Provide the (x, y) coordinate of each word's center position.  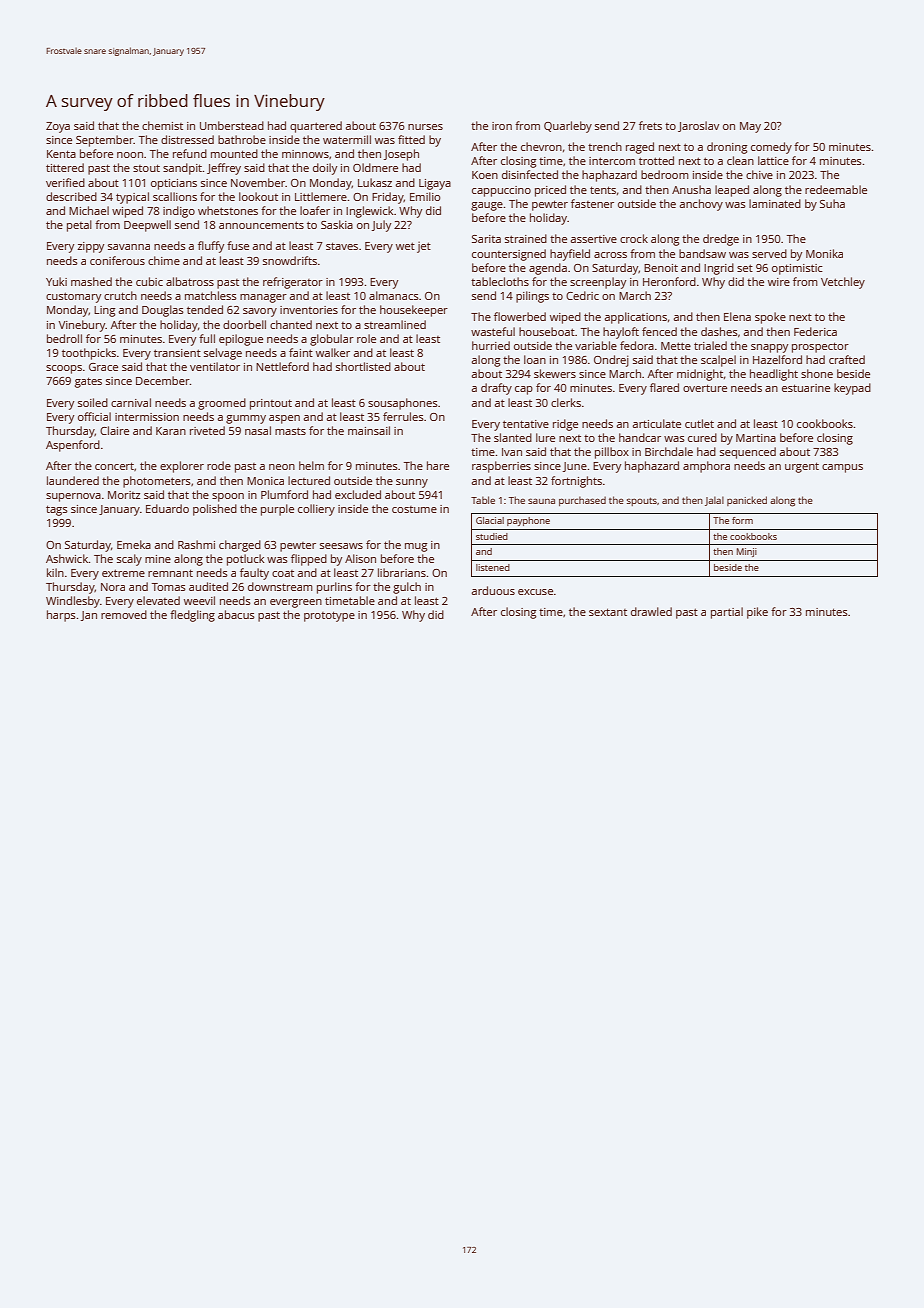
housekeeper (414, 311)
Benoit (661, 268)
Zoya (58, 127)
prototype (329, 616)
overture (705, 388)
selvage (223, 354)
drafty (496, 389)
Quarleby (568, 127)
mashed (91, 281)
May (750, 127)
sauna (541, 501)
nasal (258, 430)
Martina (756, 438)
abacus (236, 614)
